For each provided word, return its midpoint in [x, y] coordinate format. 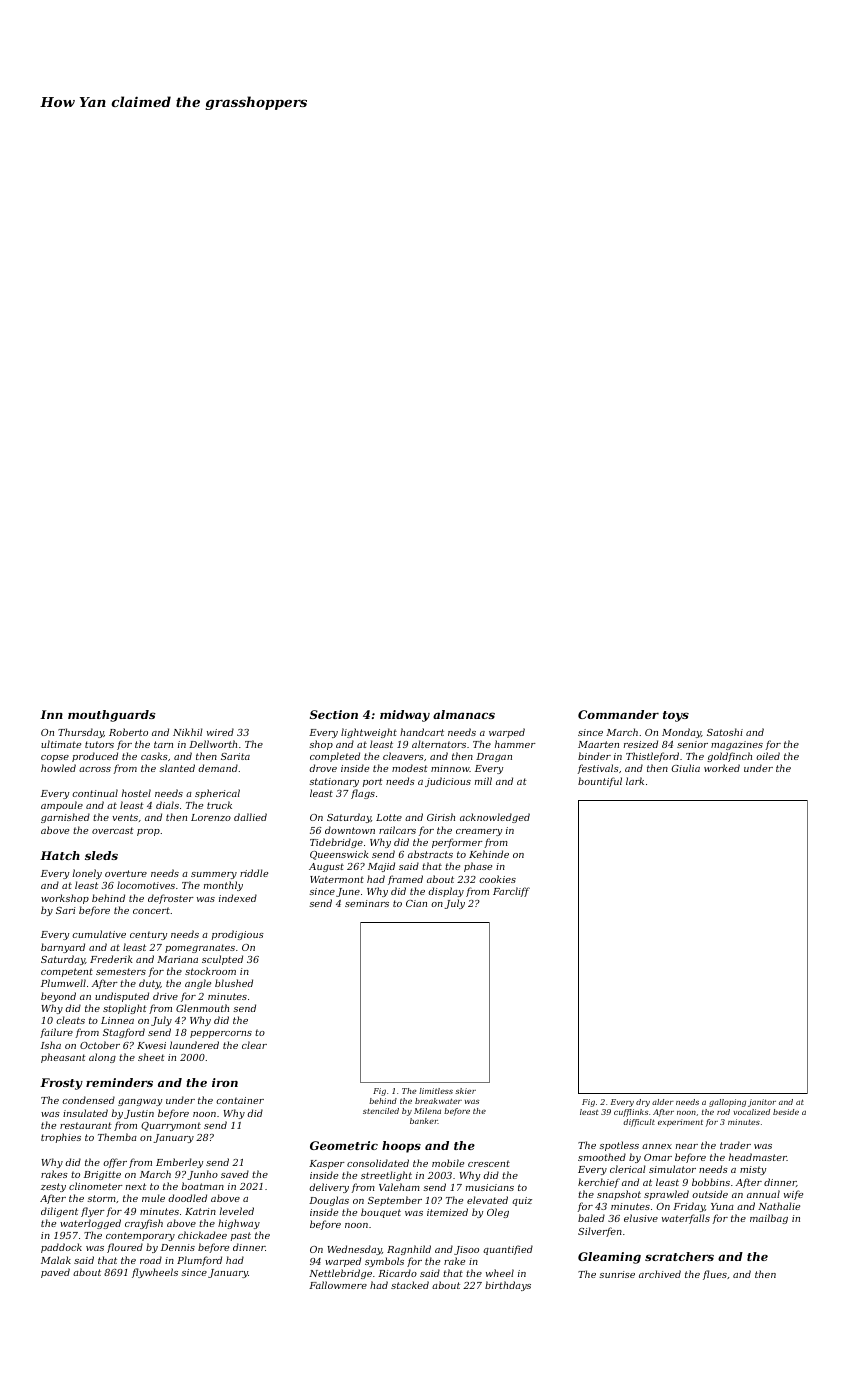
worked [722, 768]
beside [786, 1112]
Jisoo [466, 1250]
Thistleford [652, 757]
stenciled [381, 1111]
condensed [88, 1100]
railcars [397, 830]
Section [334, 714]
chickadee [202, 1235]
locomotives [146, 885]
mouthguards [112, 716]
